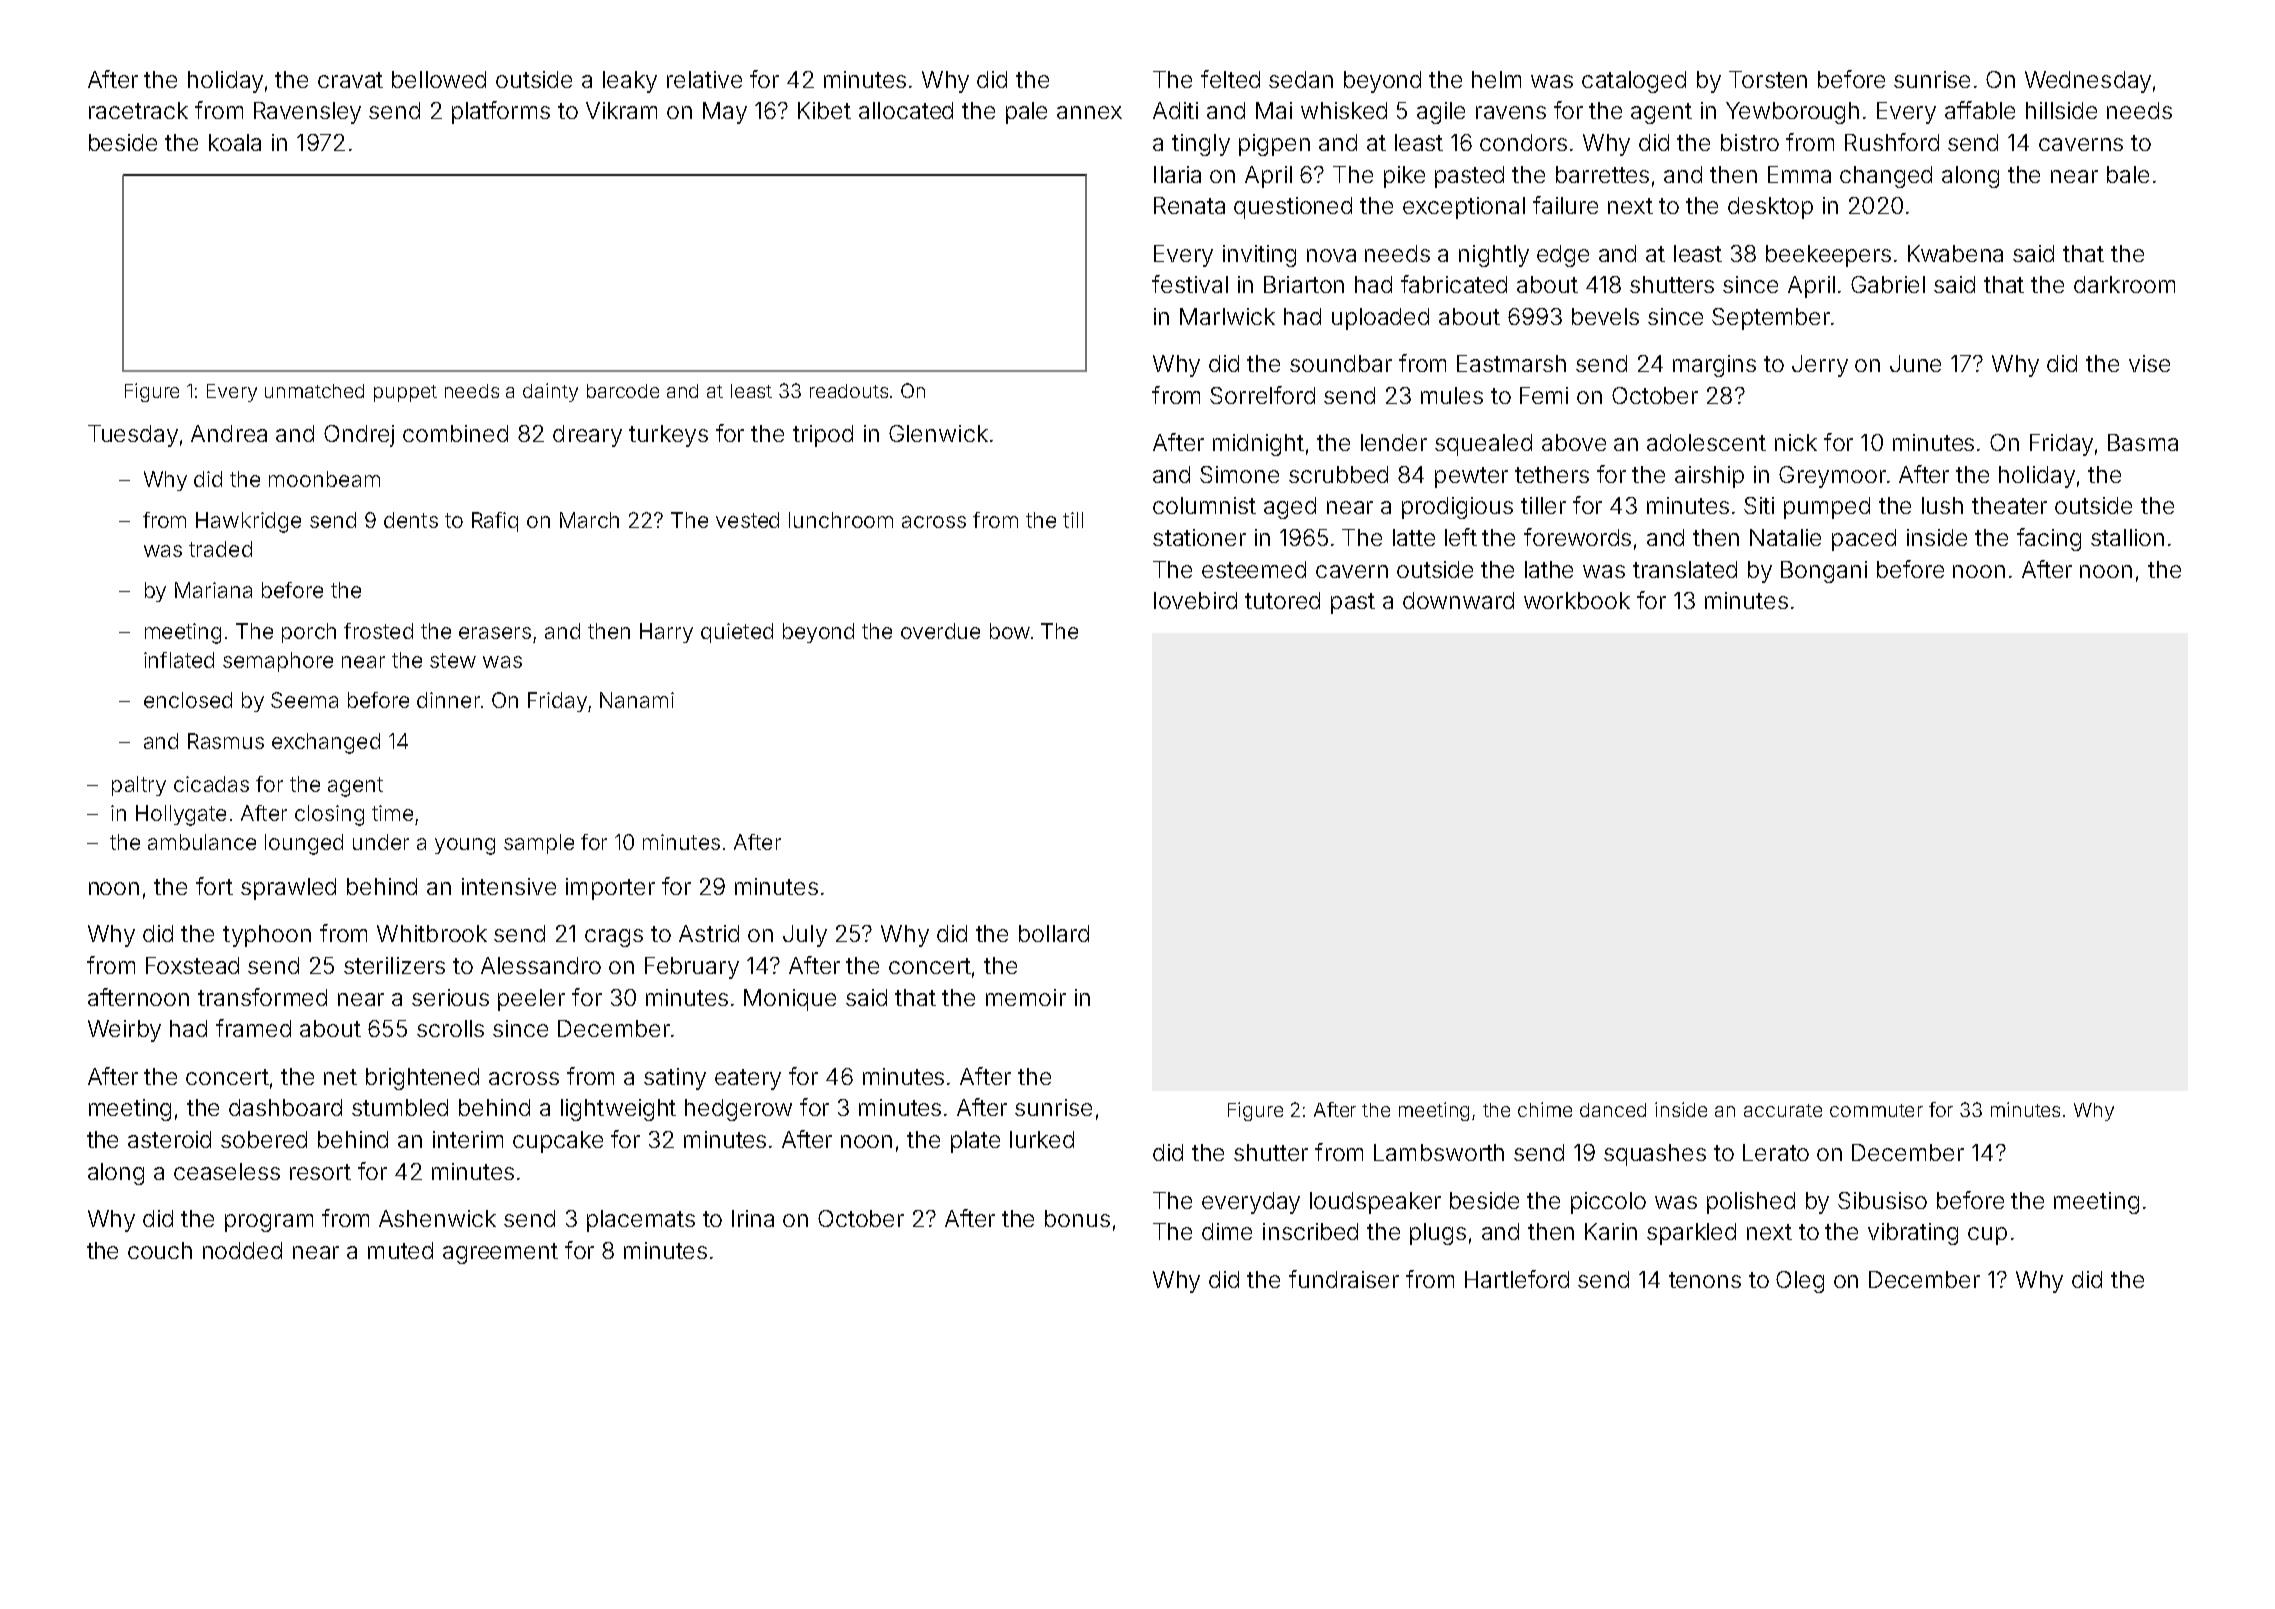 The height and width of the screenshot is (1609, 2275). I want to click on Sibusiso, so click(1882, 1200).
